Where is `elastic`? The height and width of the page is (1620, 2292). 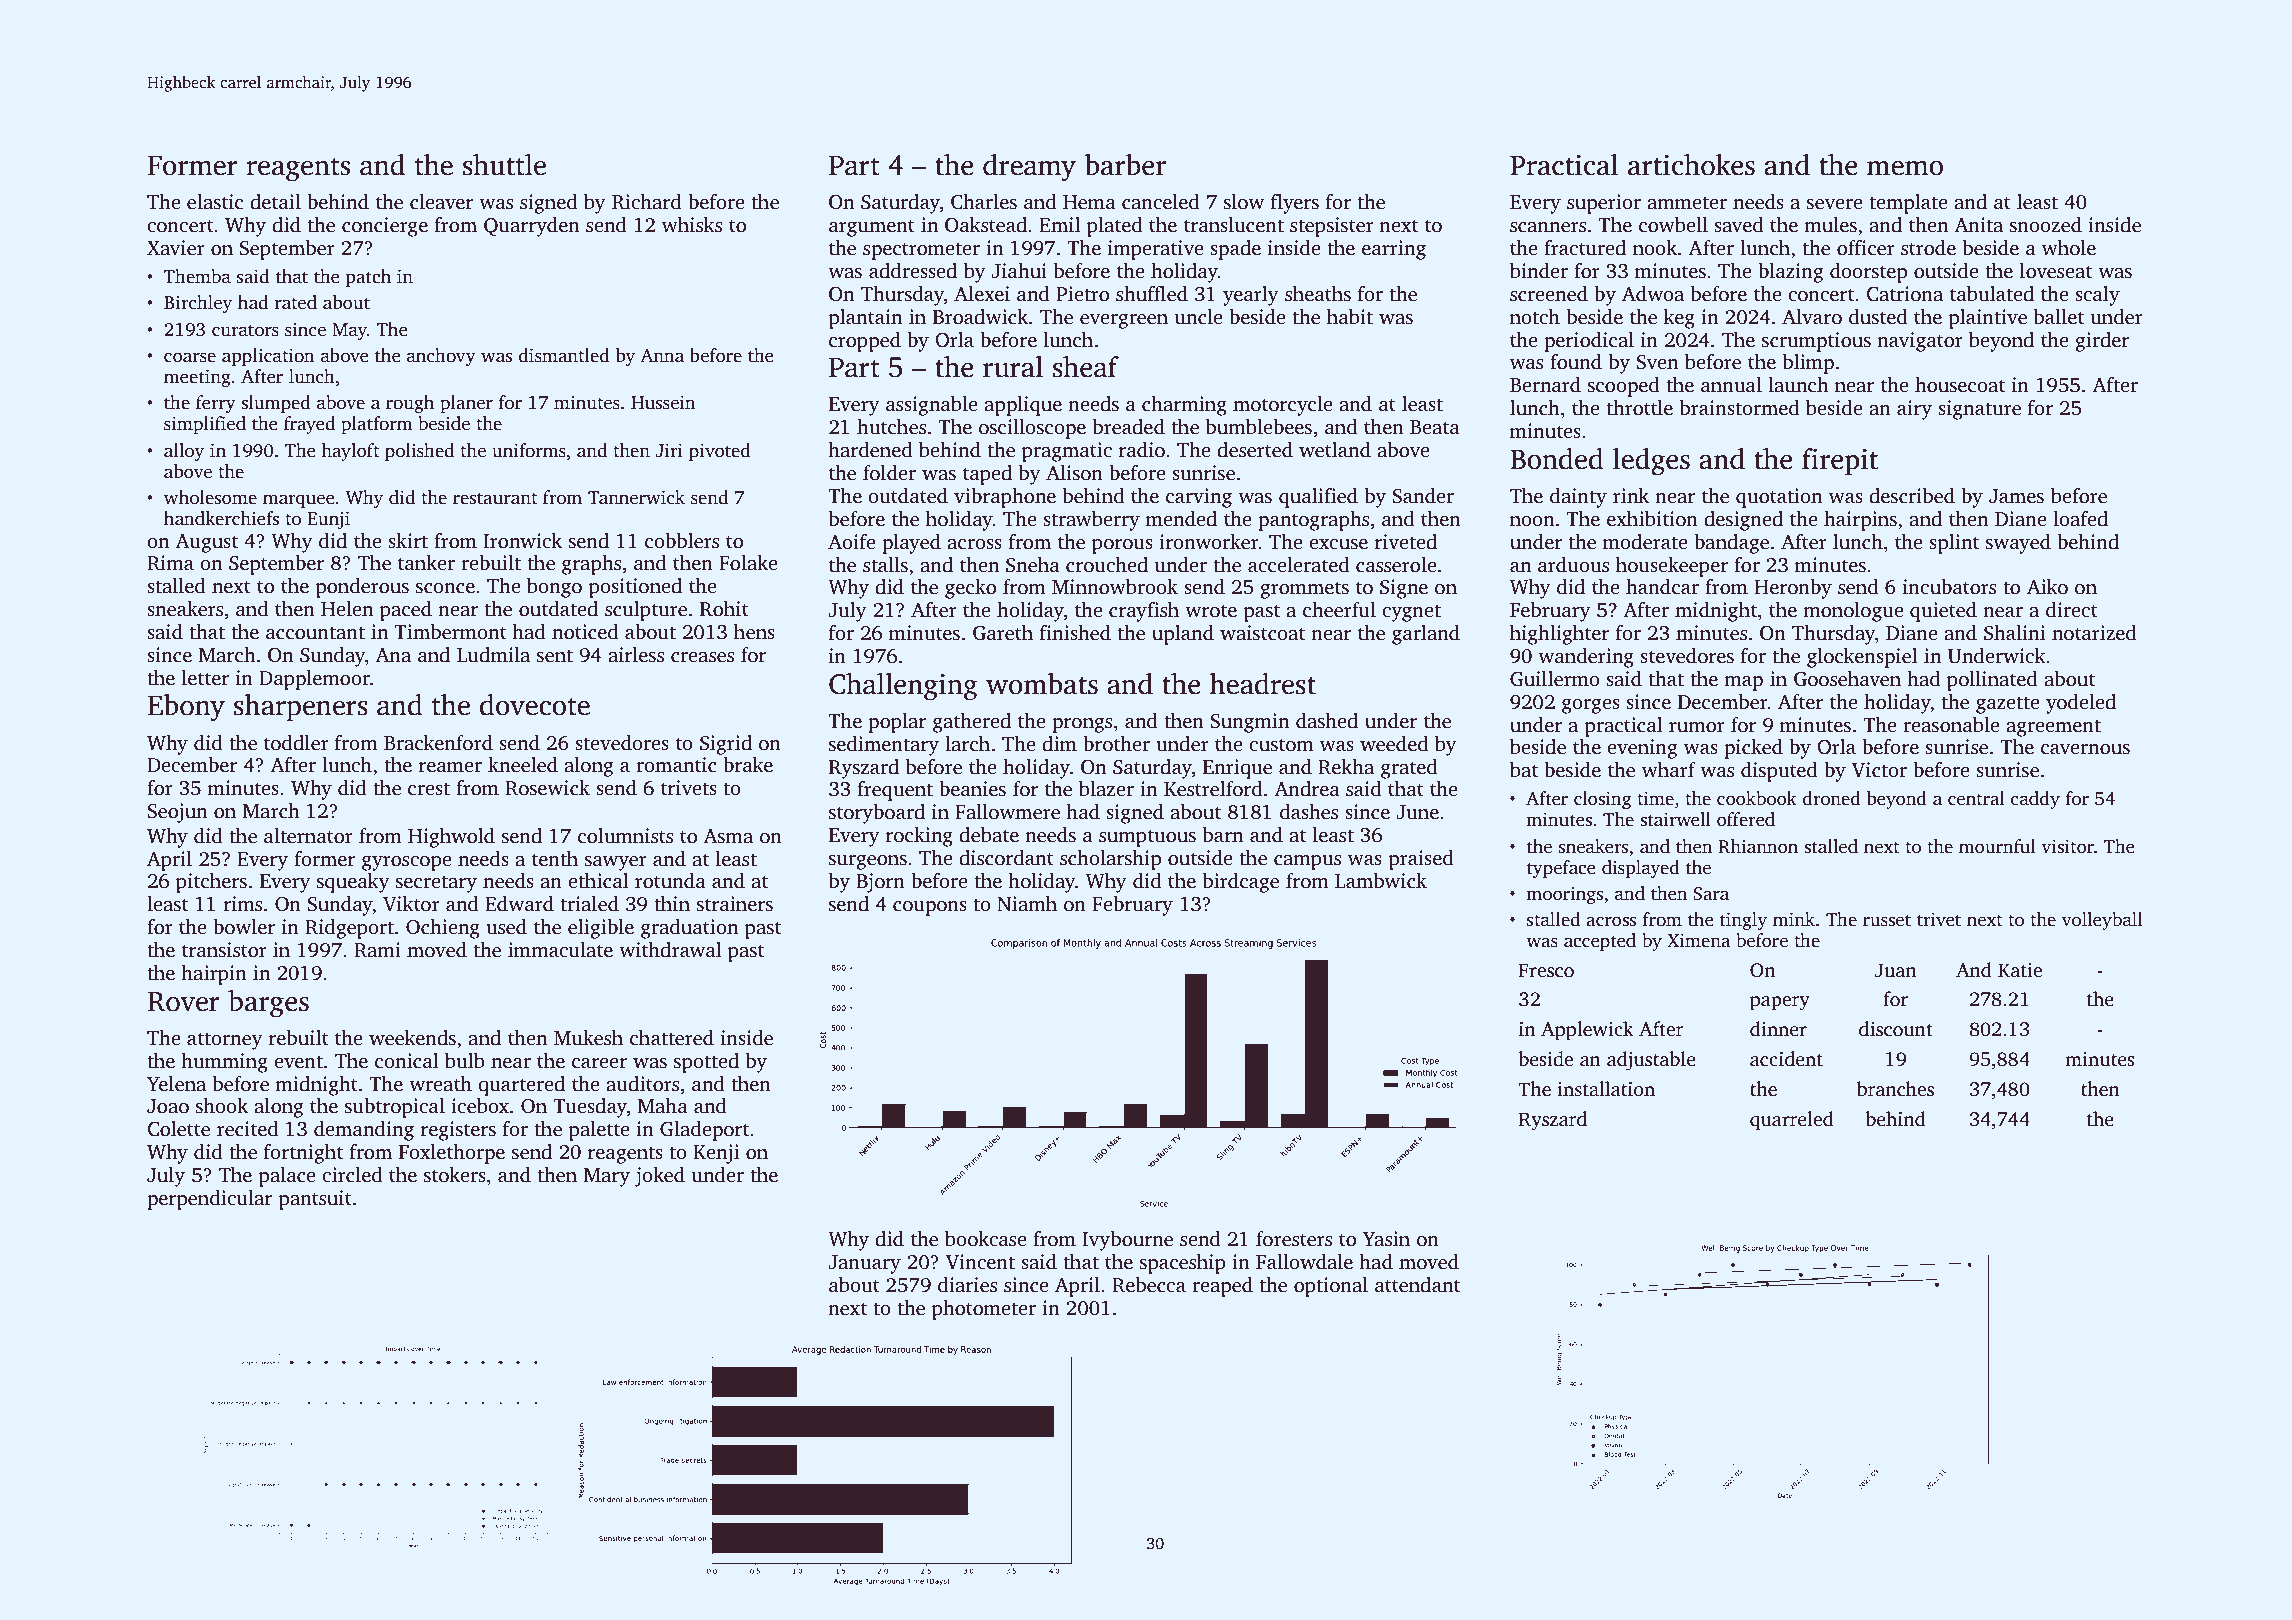 elastic is located at coordinates (215, 202).
